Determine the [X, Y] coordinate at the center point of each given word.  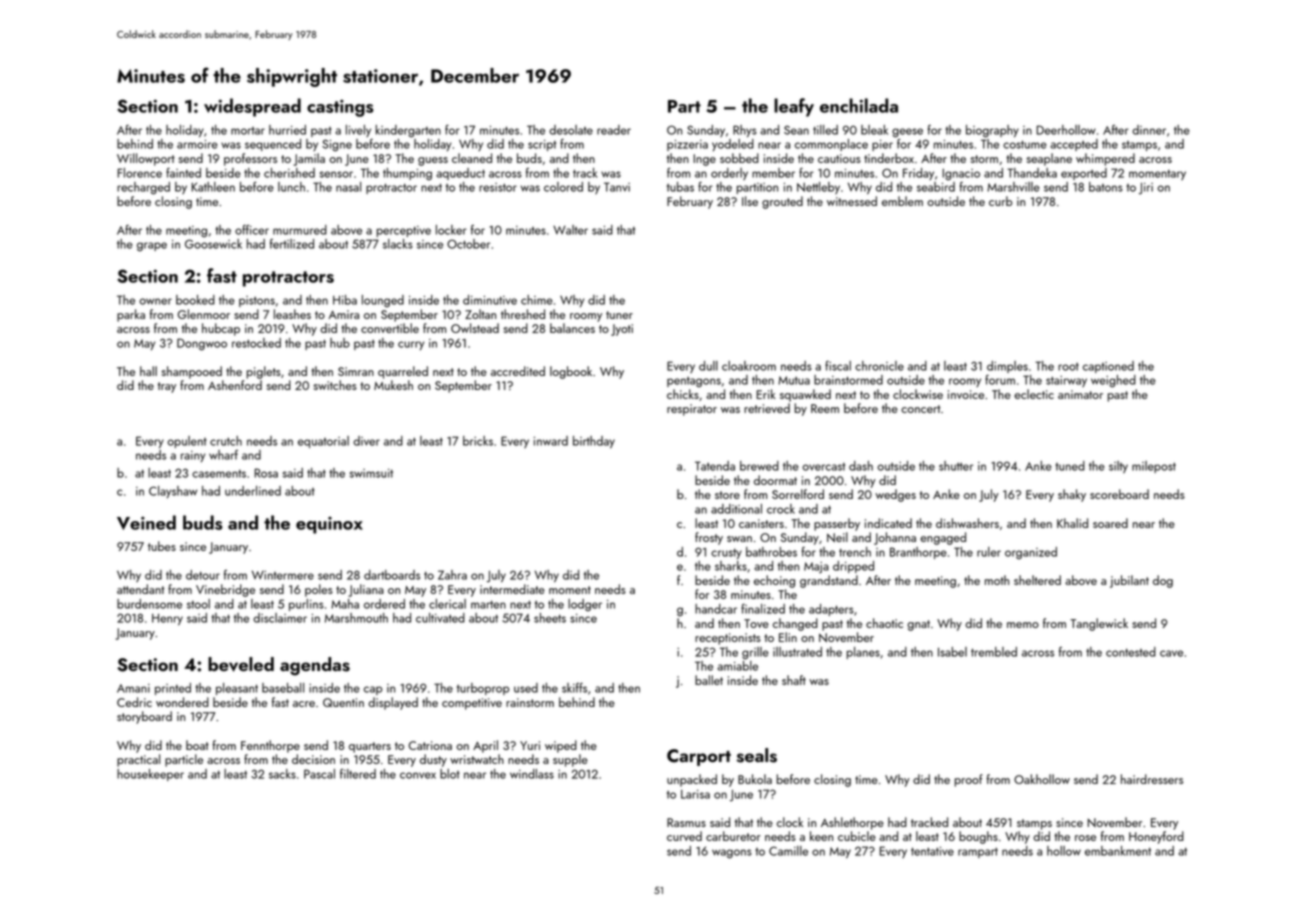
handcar [716, 609]
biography [992, 131]
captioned [1108, 367]
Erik [766, 394]
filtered [358, 774]
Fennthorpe [270, 746]
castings [340, 108]
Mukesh [393, 385]
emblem [902, 201]
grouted [782, 202]
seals [756, 755]
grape [152, 247]
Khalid [1072, 523]
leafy [794, 107]
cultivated [440, 618]
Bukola [755, 779]
